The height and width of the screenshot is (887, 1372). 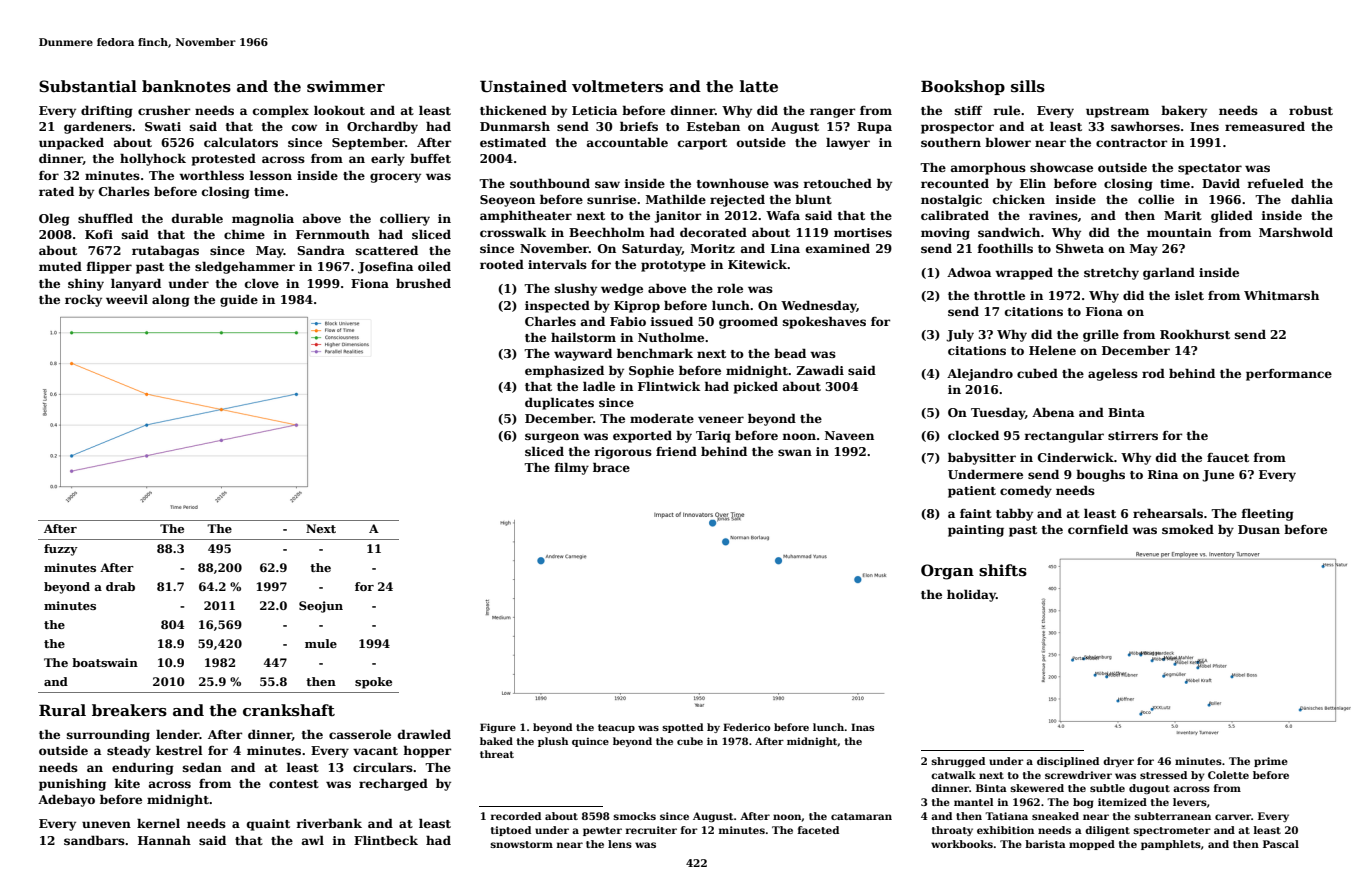 What do you see at coordinates (171, 301) in the screenshot?
I see `along` at bounding box center [171, 301].
